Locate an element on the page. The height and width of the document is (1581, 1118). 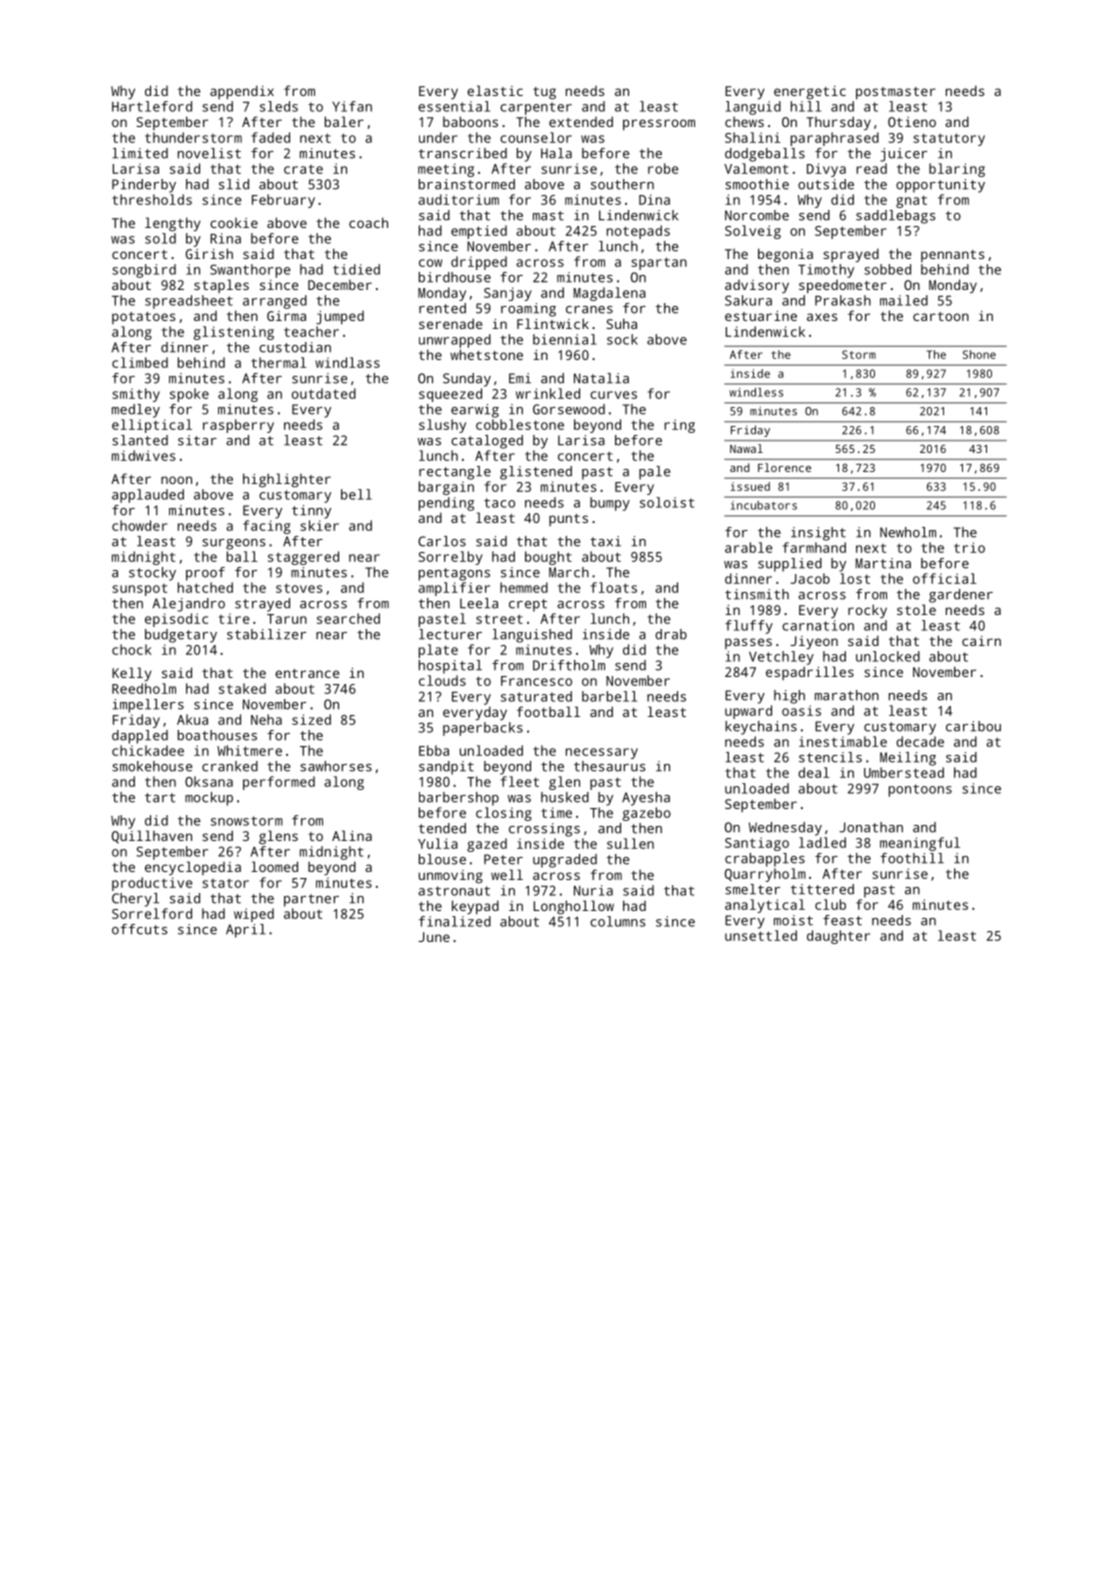
tittered is located at coordinates (822, 889).
